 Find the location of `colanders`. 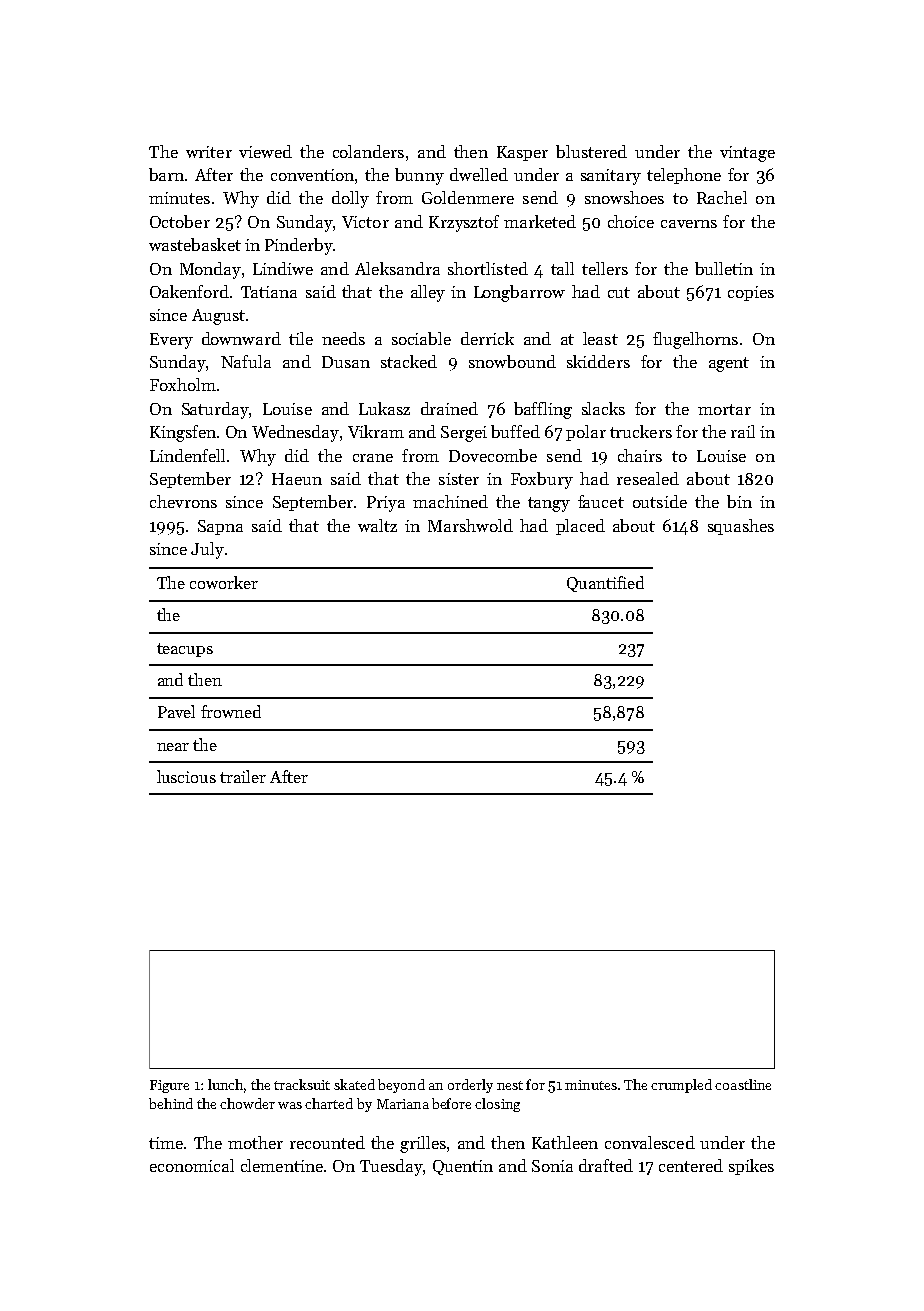

colanders is located at coordinates (368, 151).
